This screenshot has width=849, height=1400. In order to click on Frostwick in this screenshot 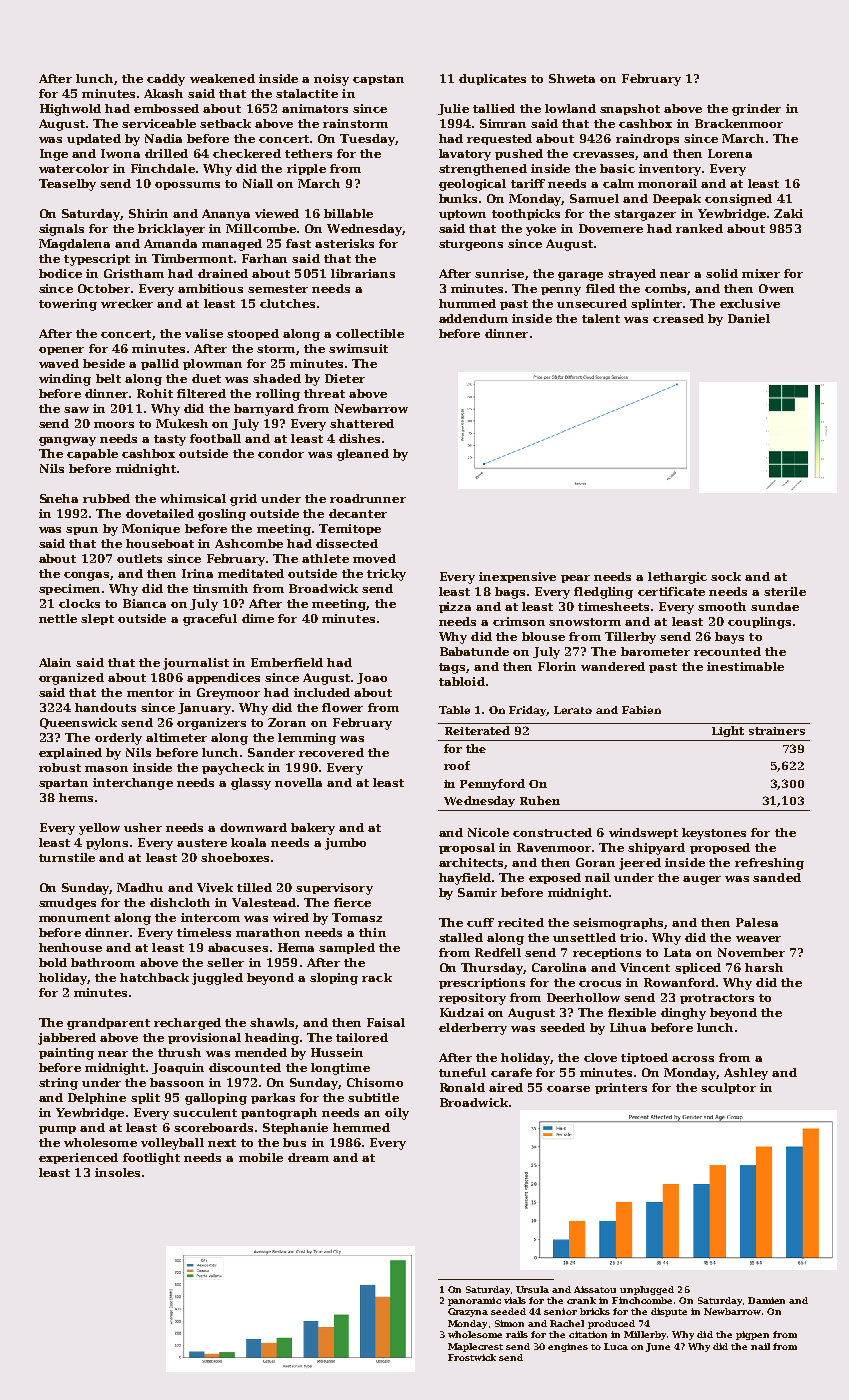, I will do `click(472, 1357)`.
